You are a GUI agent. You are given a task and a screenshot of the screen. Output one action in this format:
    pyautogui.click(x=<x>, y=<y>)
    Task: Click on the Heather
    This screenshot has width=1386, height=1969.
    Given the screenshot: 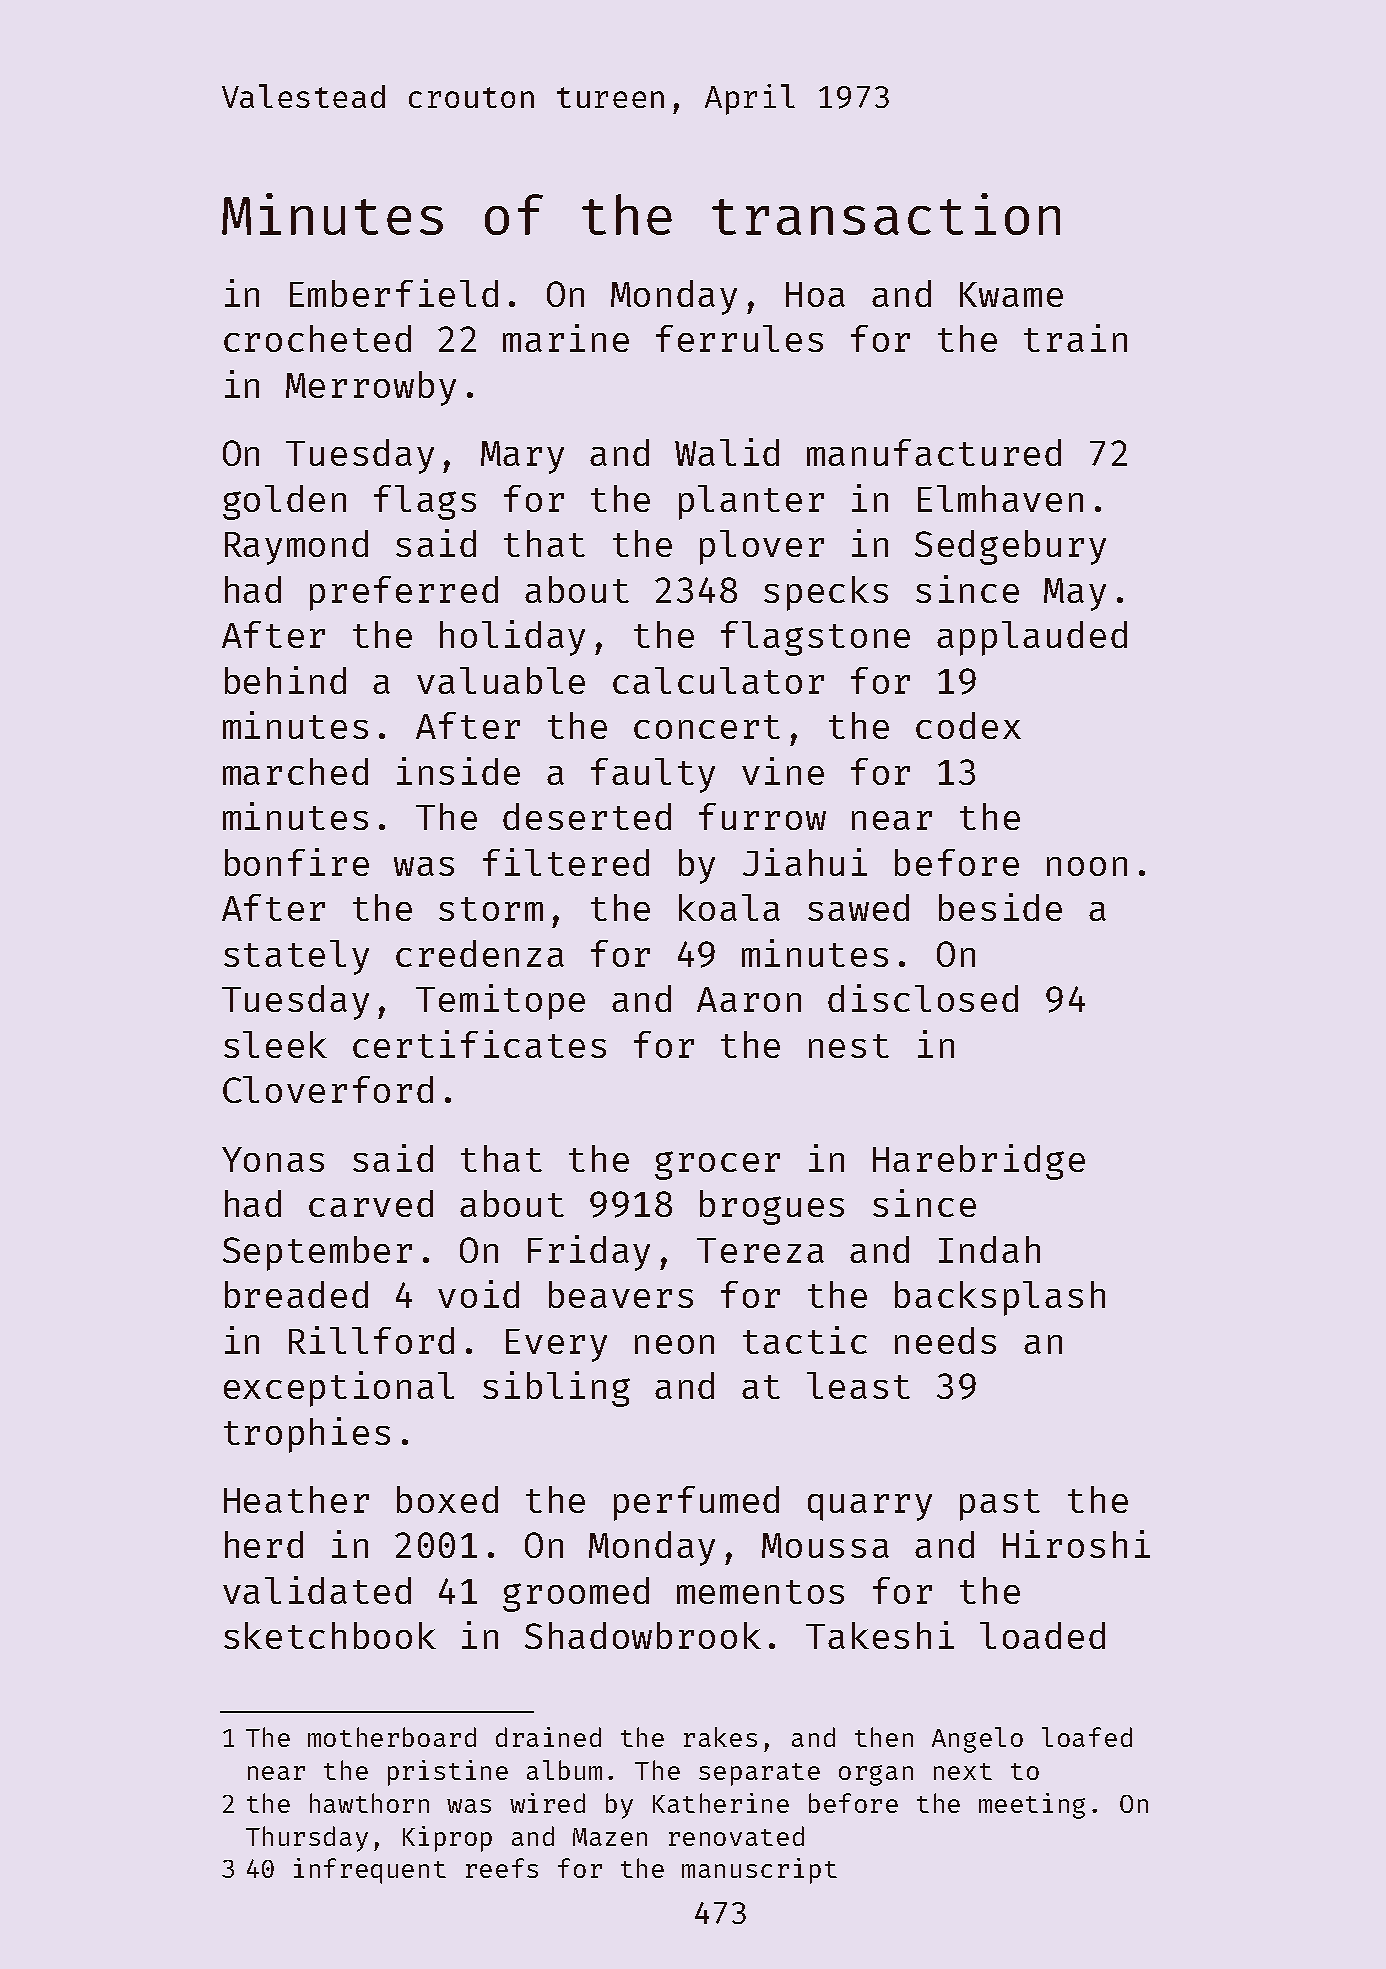 What is the action you would take?
    pyautogui.click(x=296, y=1499)
